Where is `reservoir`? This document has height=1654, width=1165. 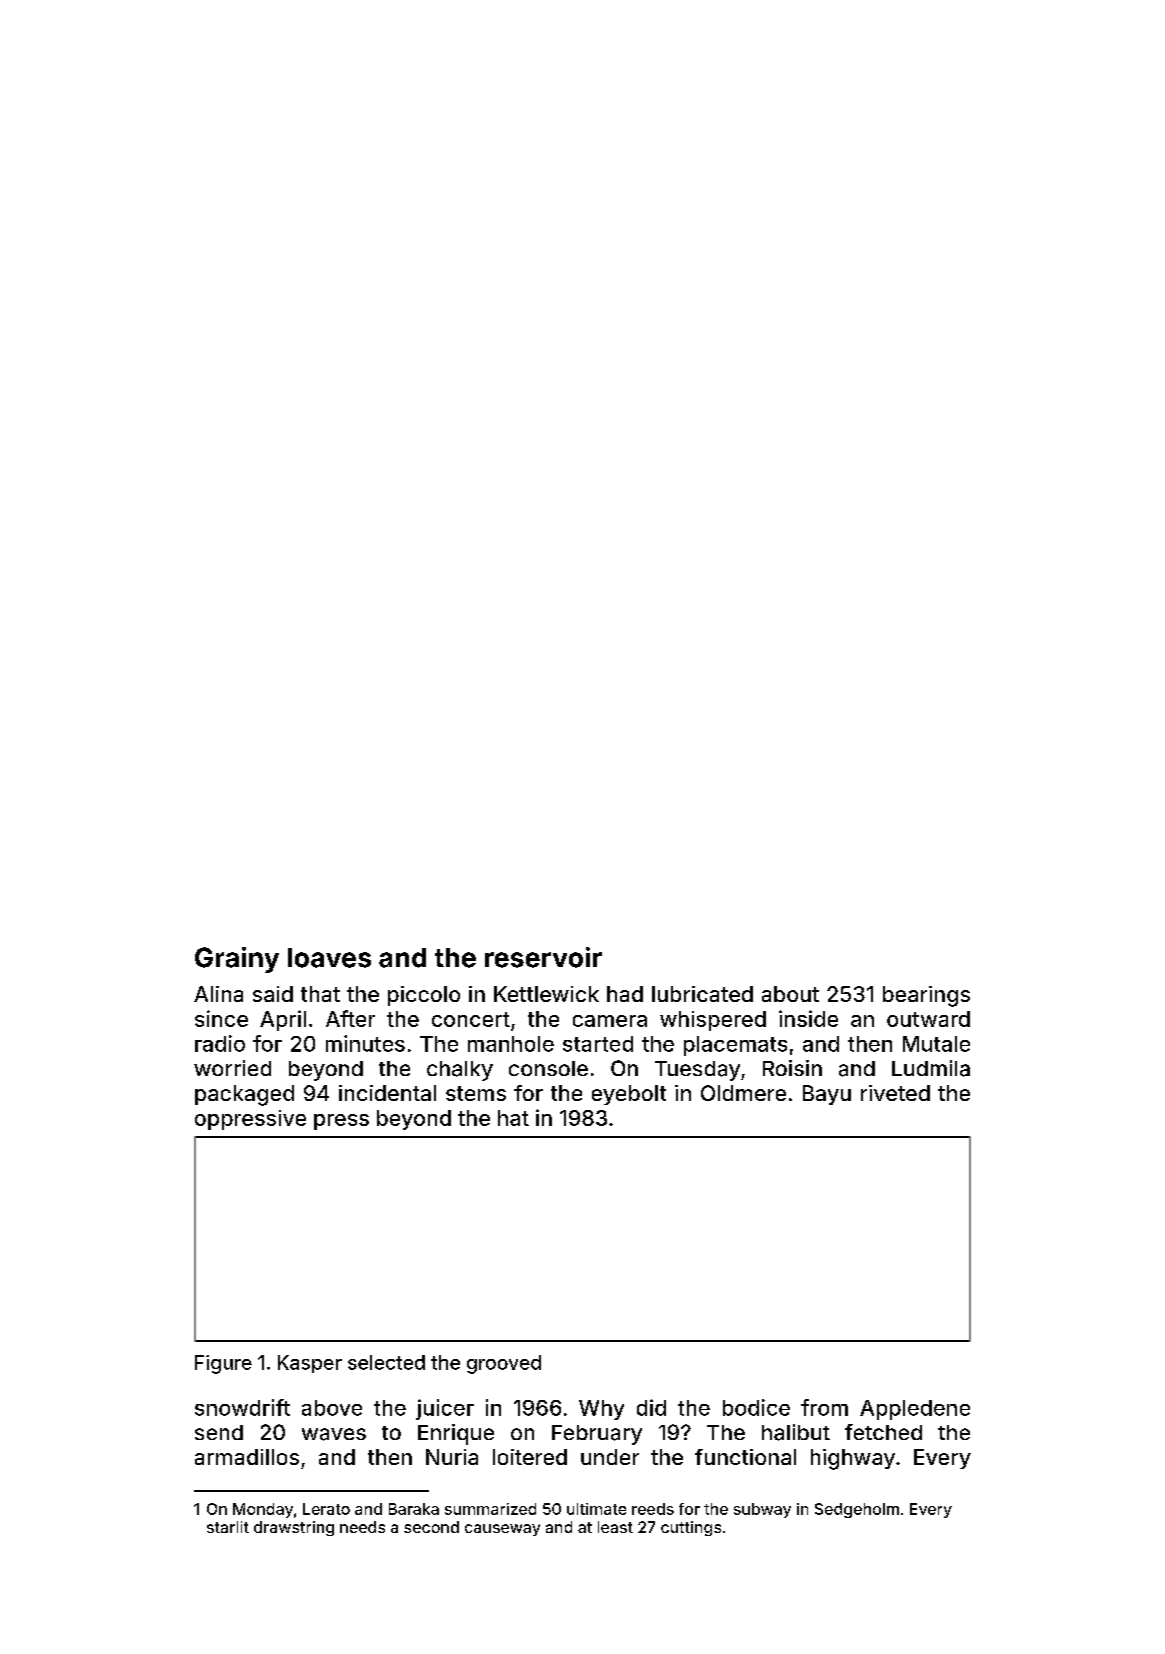
reservoir is located at coordinates (543, 957).
